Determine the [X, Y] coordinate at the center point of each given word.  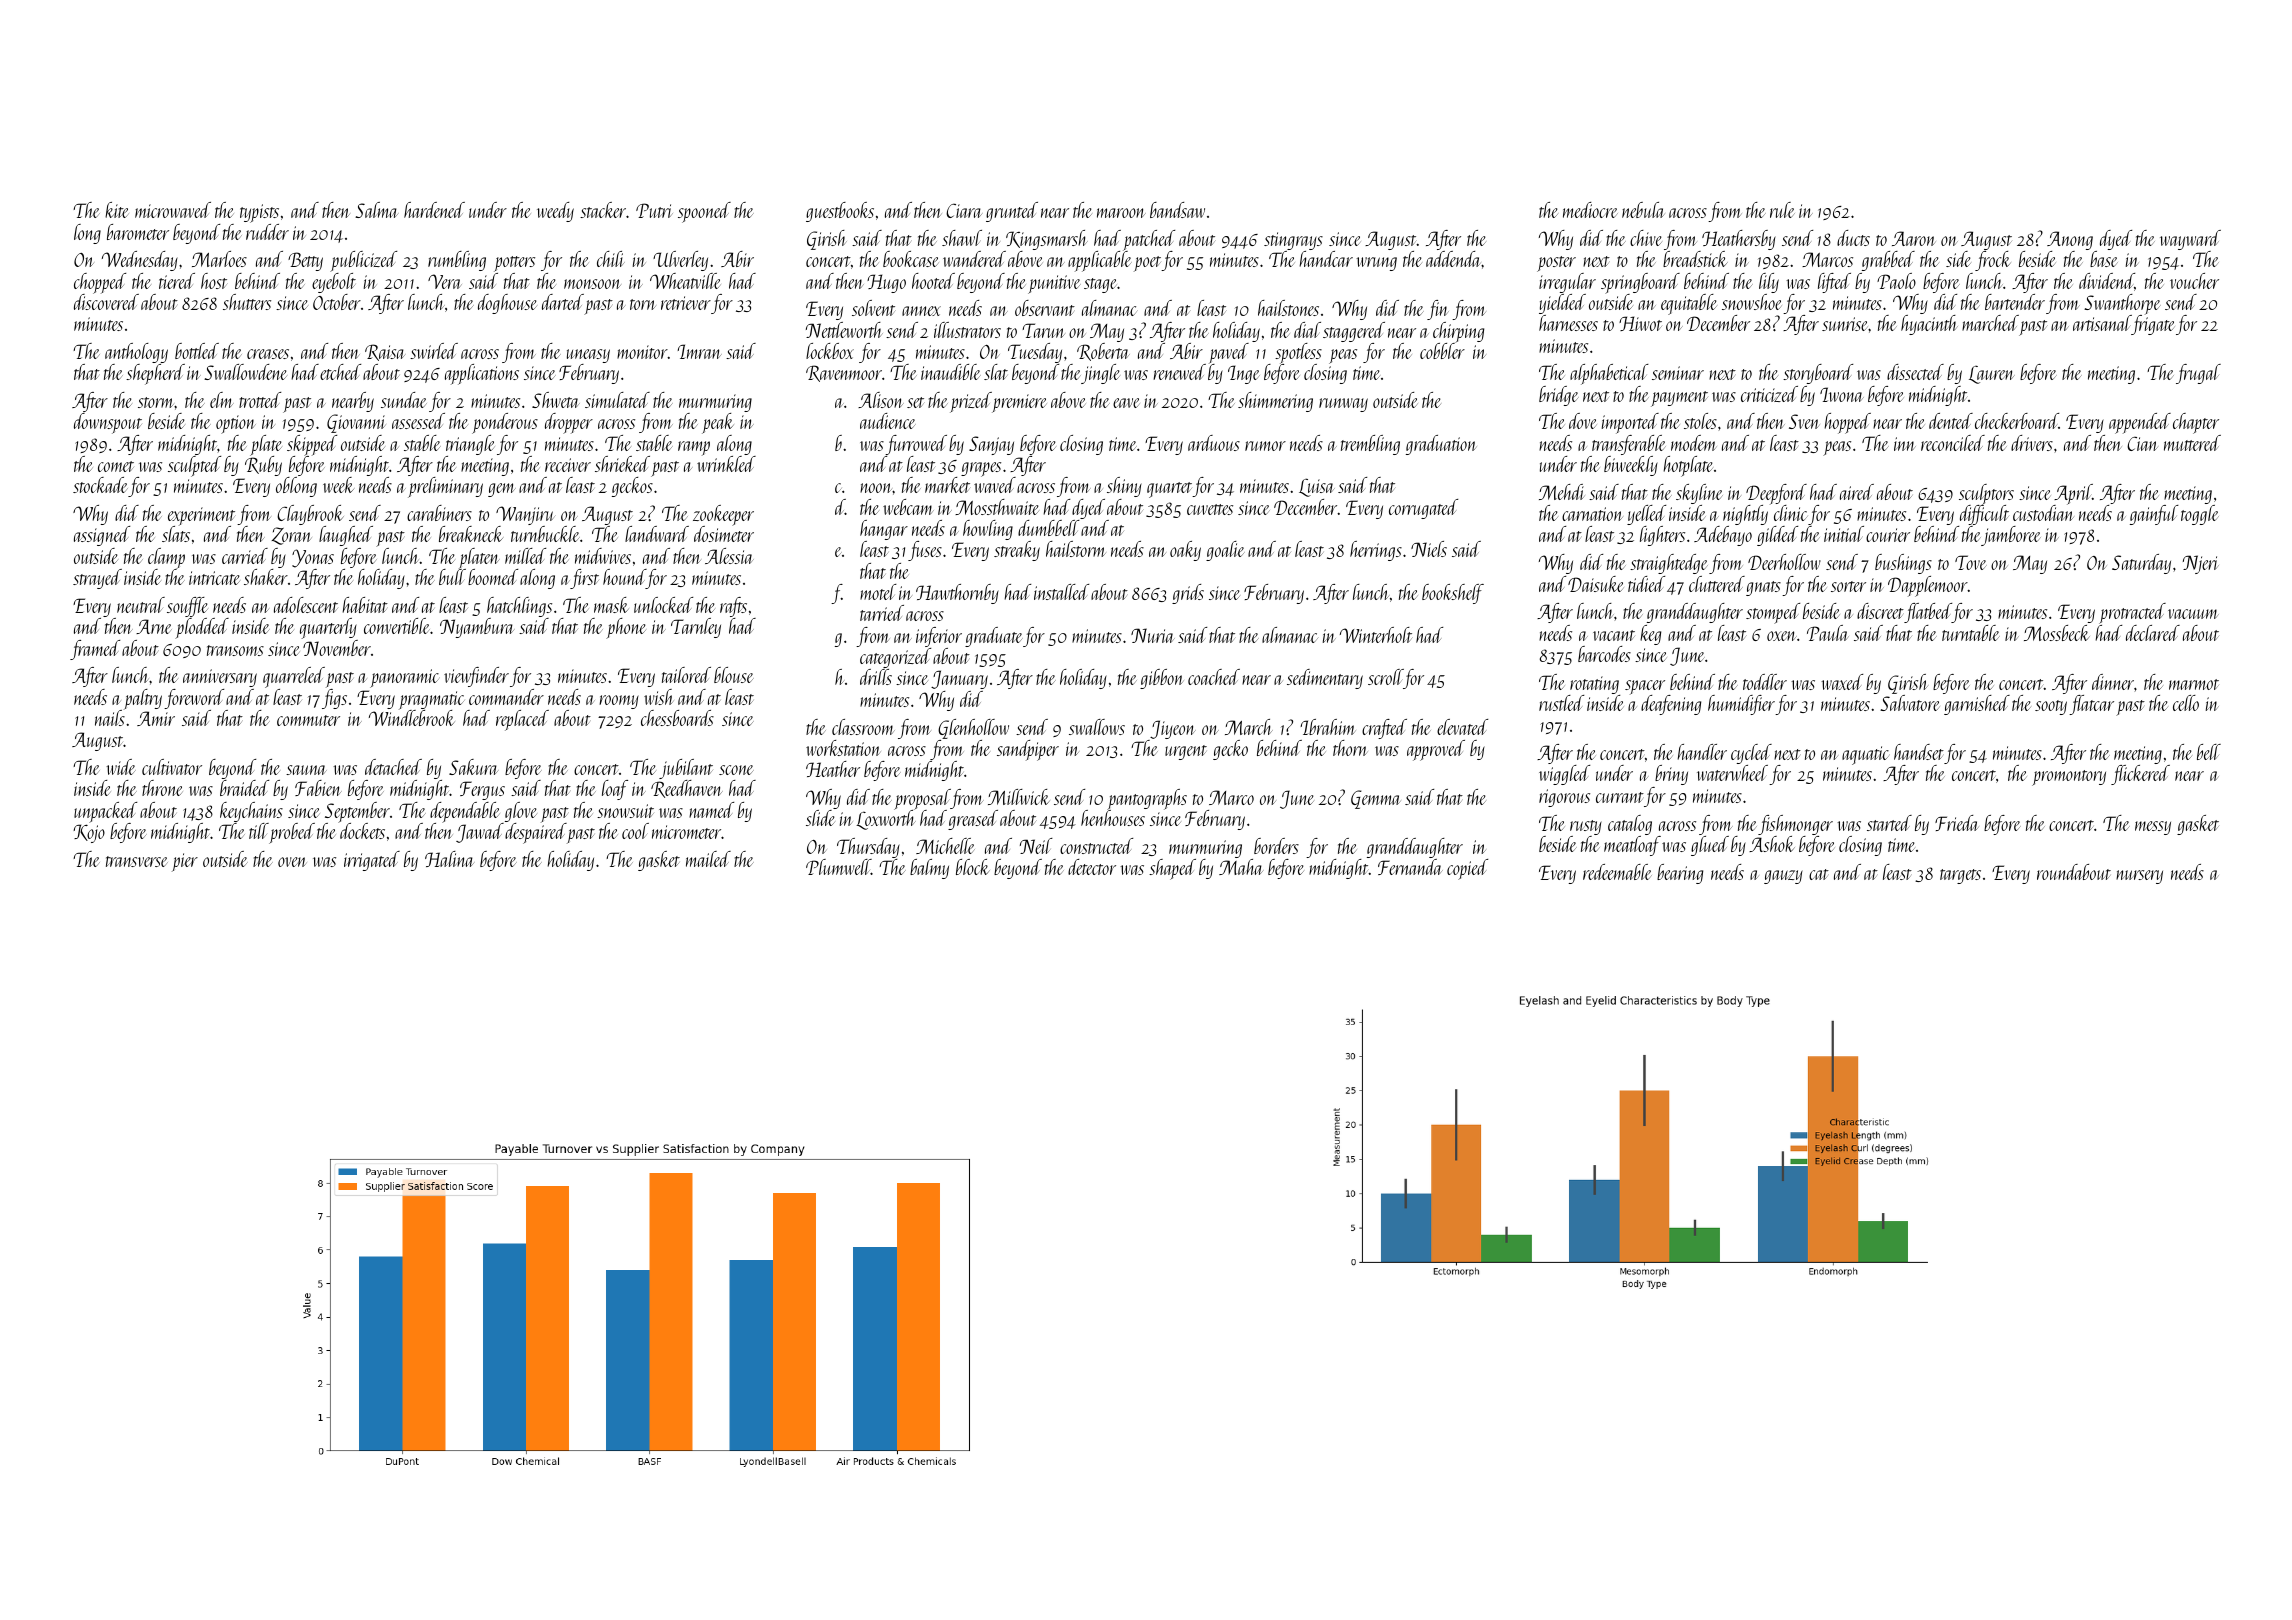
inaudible [951, 372]
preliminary [445, 487]
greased [973, 820]
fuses [925, 551]
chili [611, 259]
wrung [1376, 264]
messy [2153, 828]
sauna [306, 770]
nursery [2139, 877]
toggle [2200, 515]
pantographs [1147, 799]
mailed [708, 859]
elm [222, 400]
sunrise [1845, 324]
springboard [1640, 283]
